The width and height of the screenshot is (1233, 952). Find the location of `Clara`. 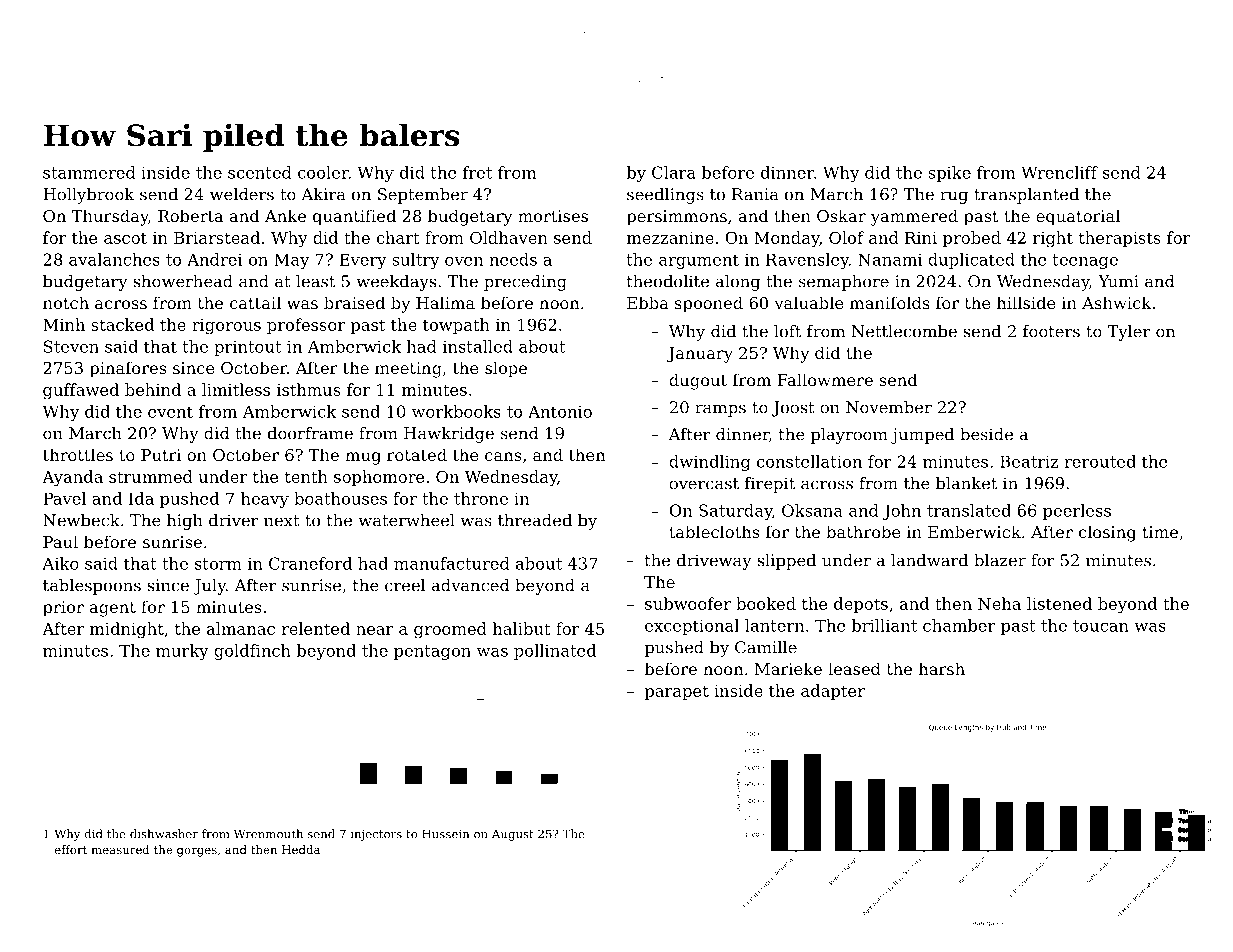

Clara is located at coordinates (674, 172).
